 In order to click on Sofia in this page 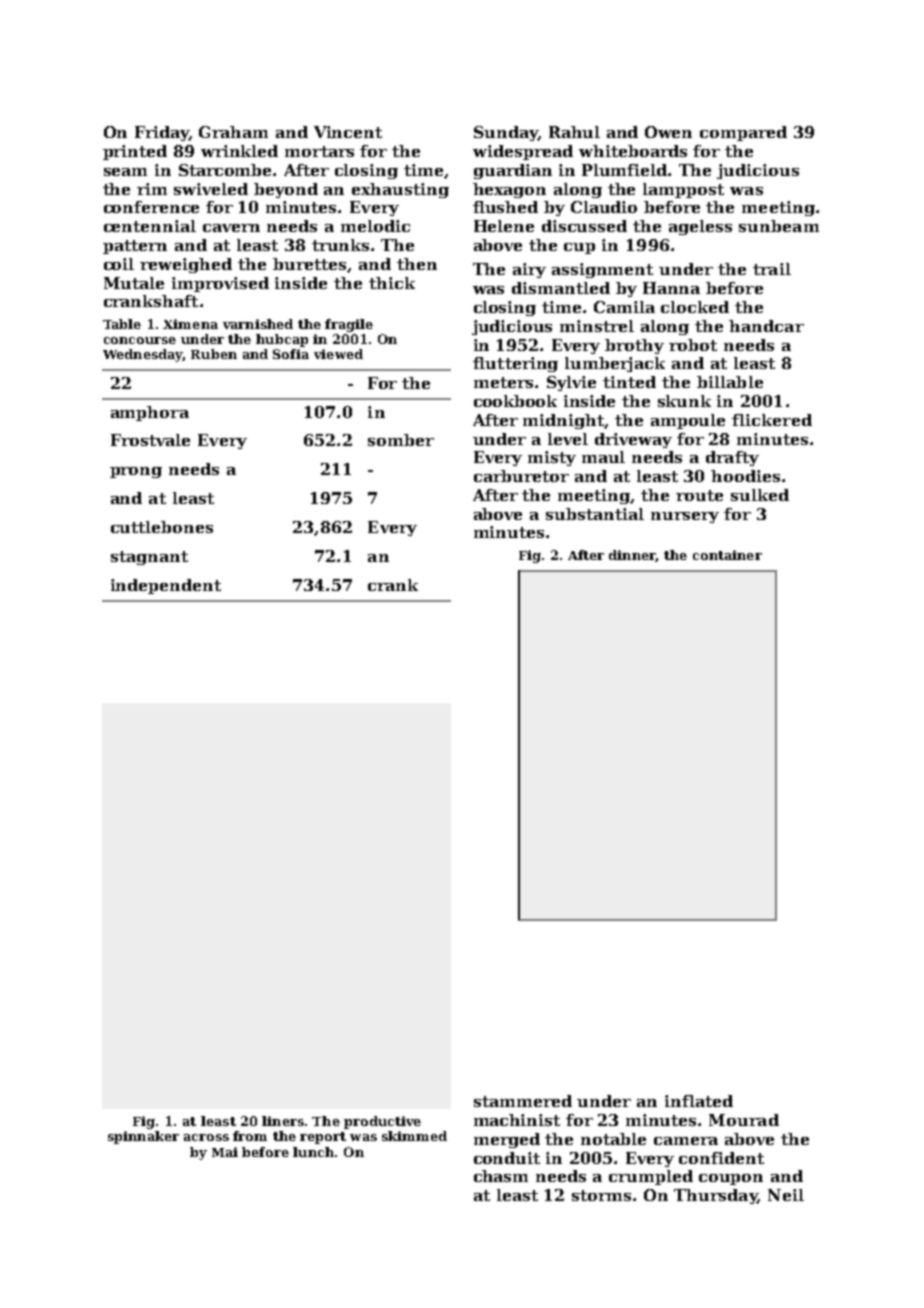, I will do `click(291, 354)`.
